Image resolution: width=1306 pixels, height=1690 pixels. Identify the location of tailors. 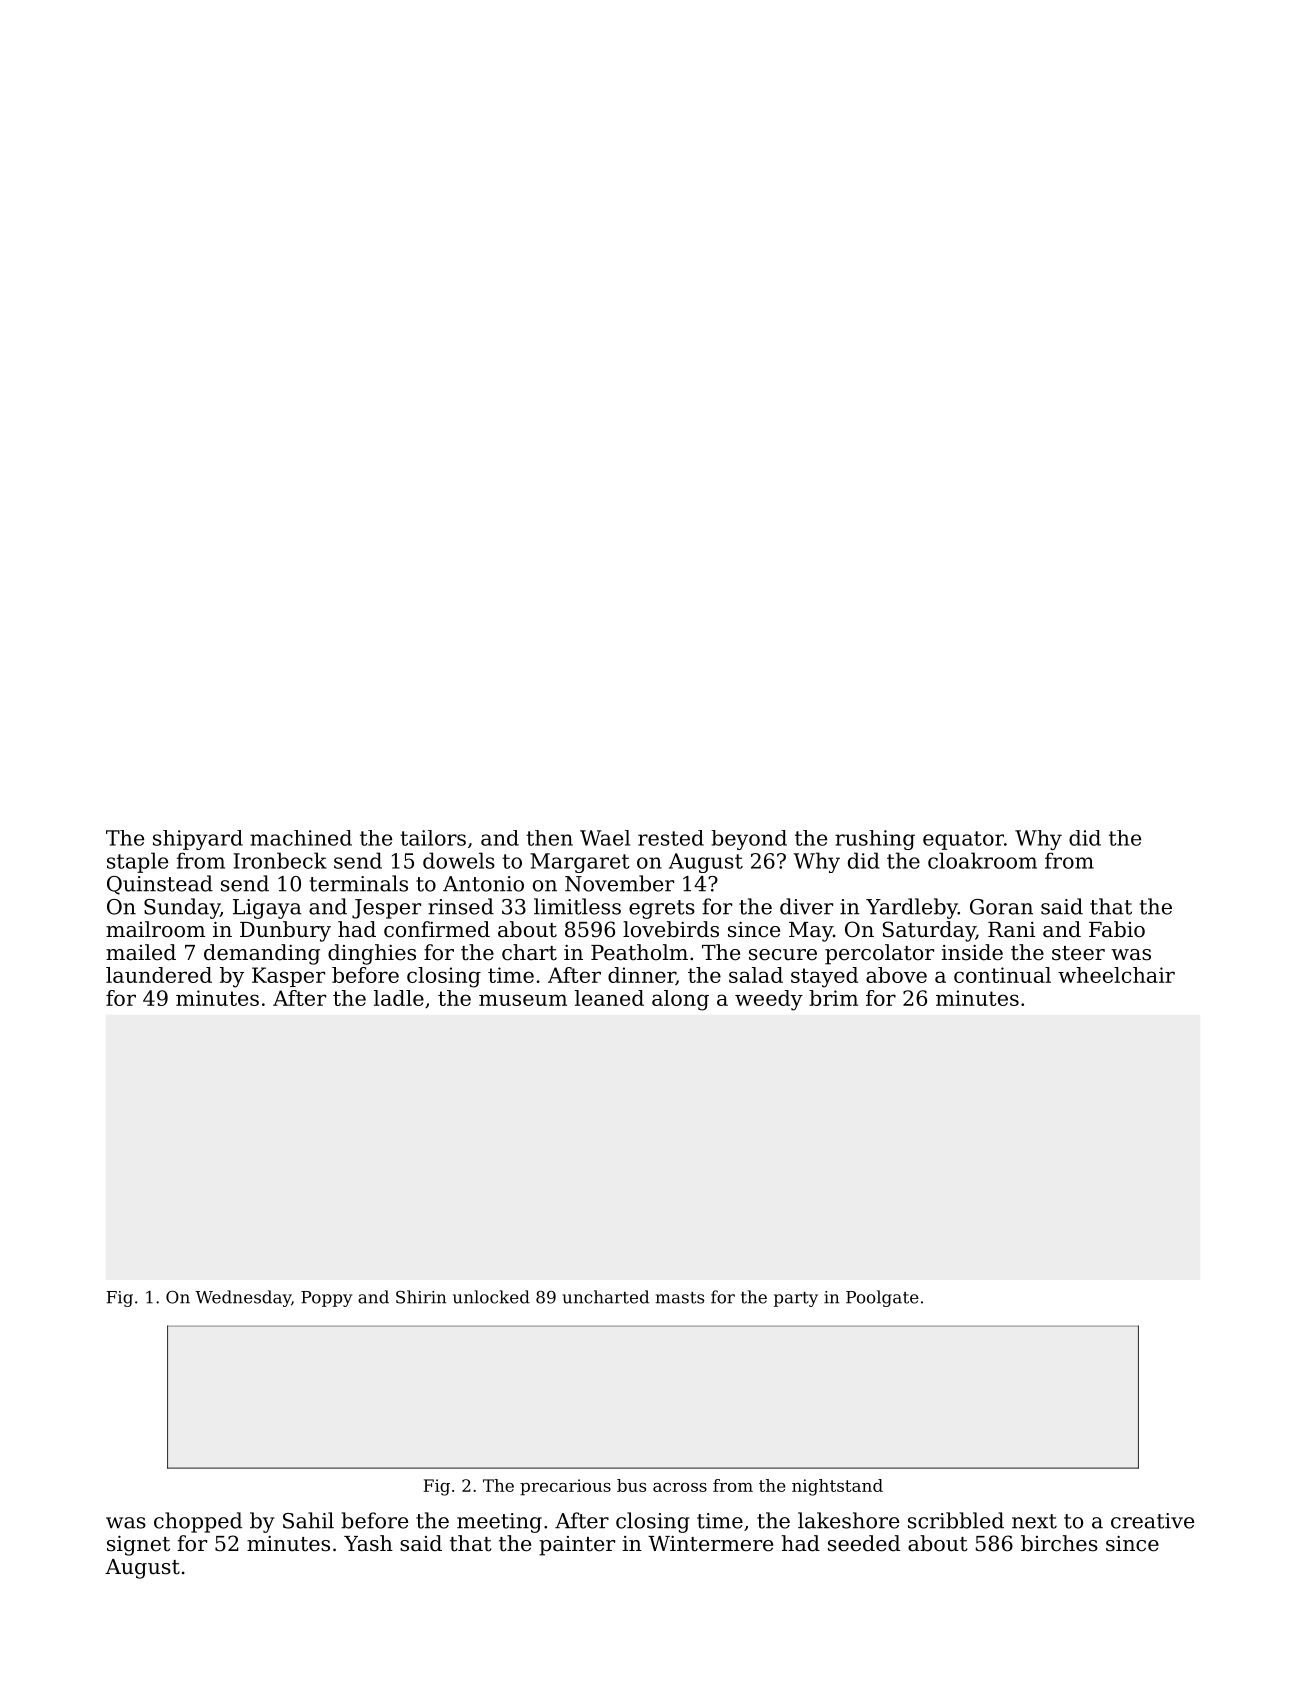
(433, 838).
